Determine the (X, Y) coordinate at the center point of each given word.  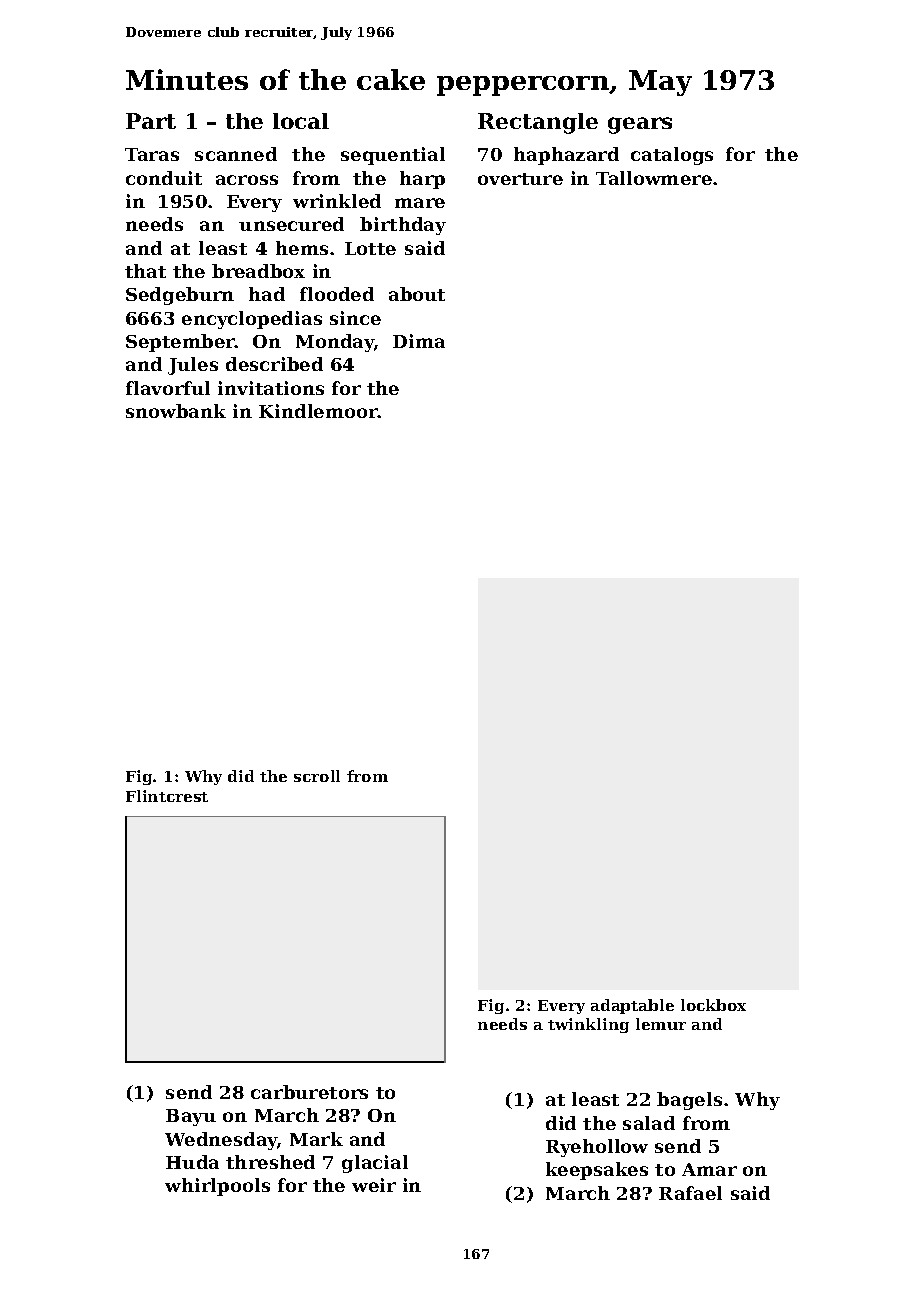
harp (422, 180)
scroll (317, 776)
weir (374, 1185)
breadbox (258, 271)
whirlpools (217, 1187)
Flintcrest (167, 796)
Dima (419, 341)
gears (640, 125)
